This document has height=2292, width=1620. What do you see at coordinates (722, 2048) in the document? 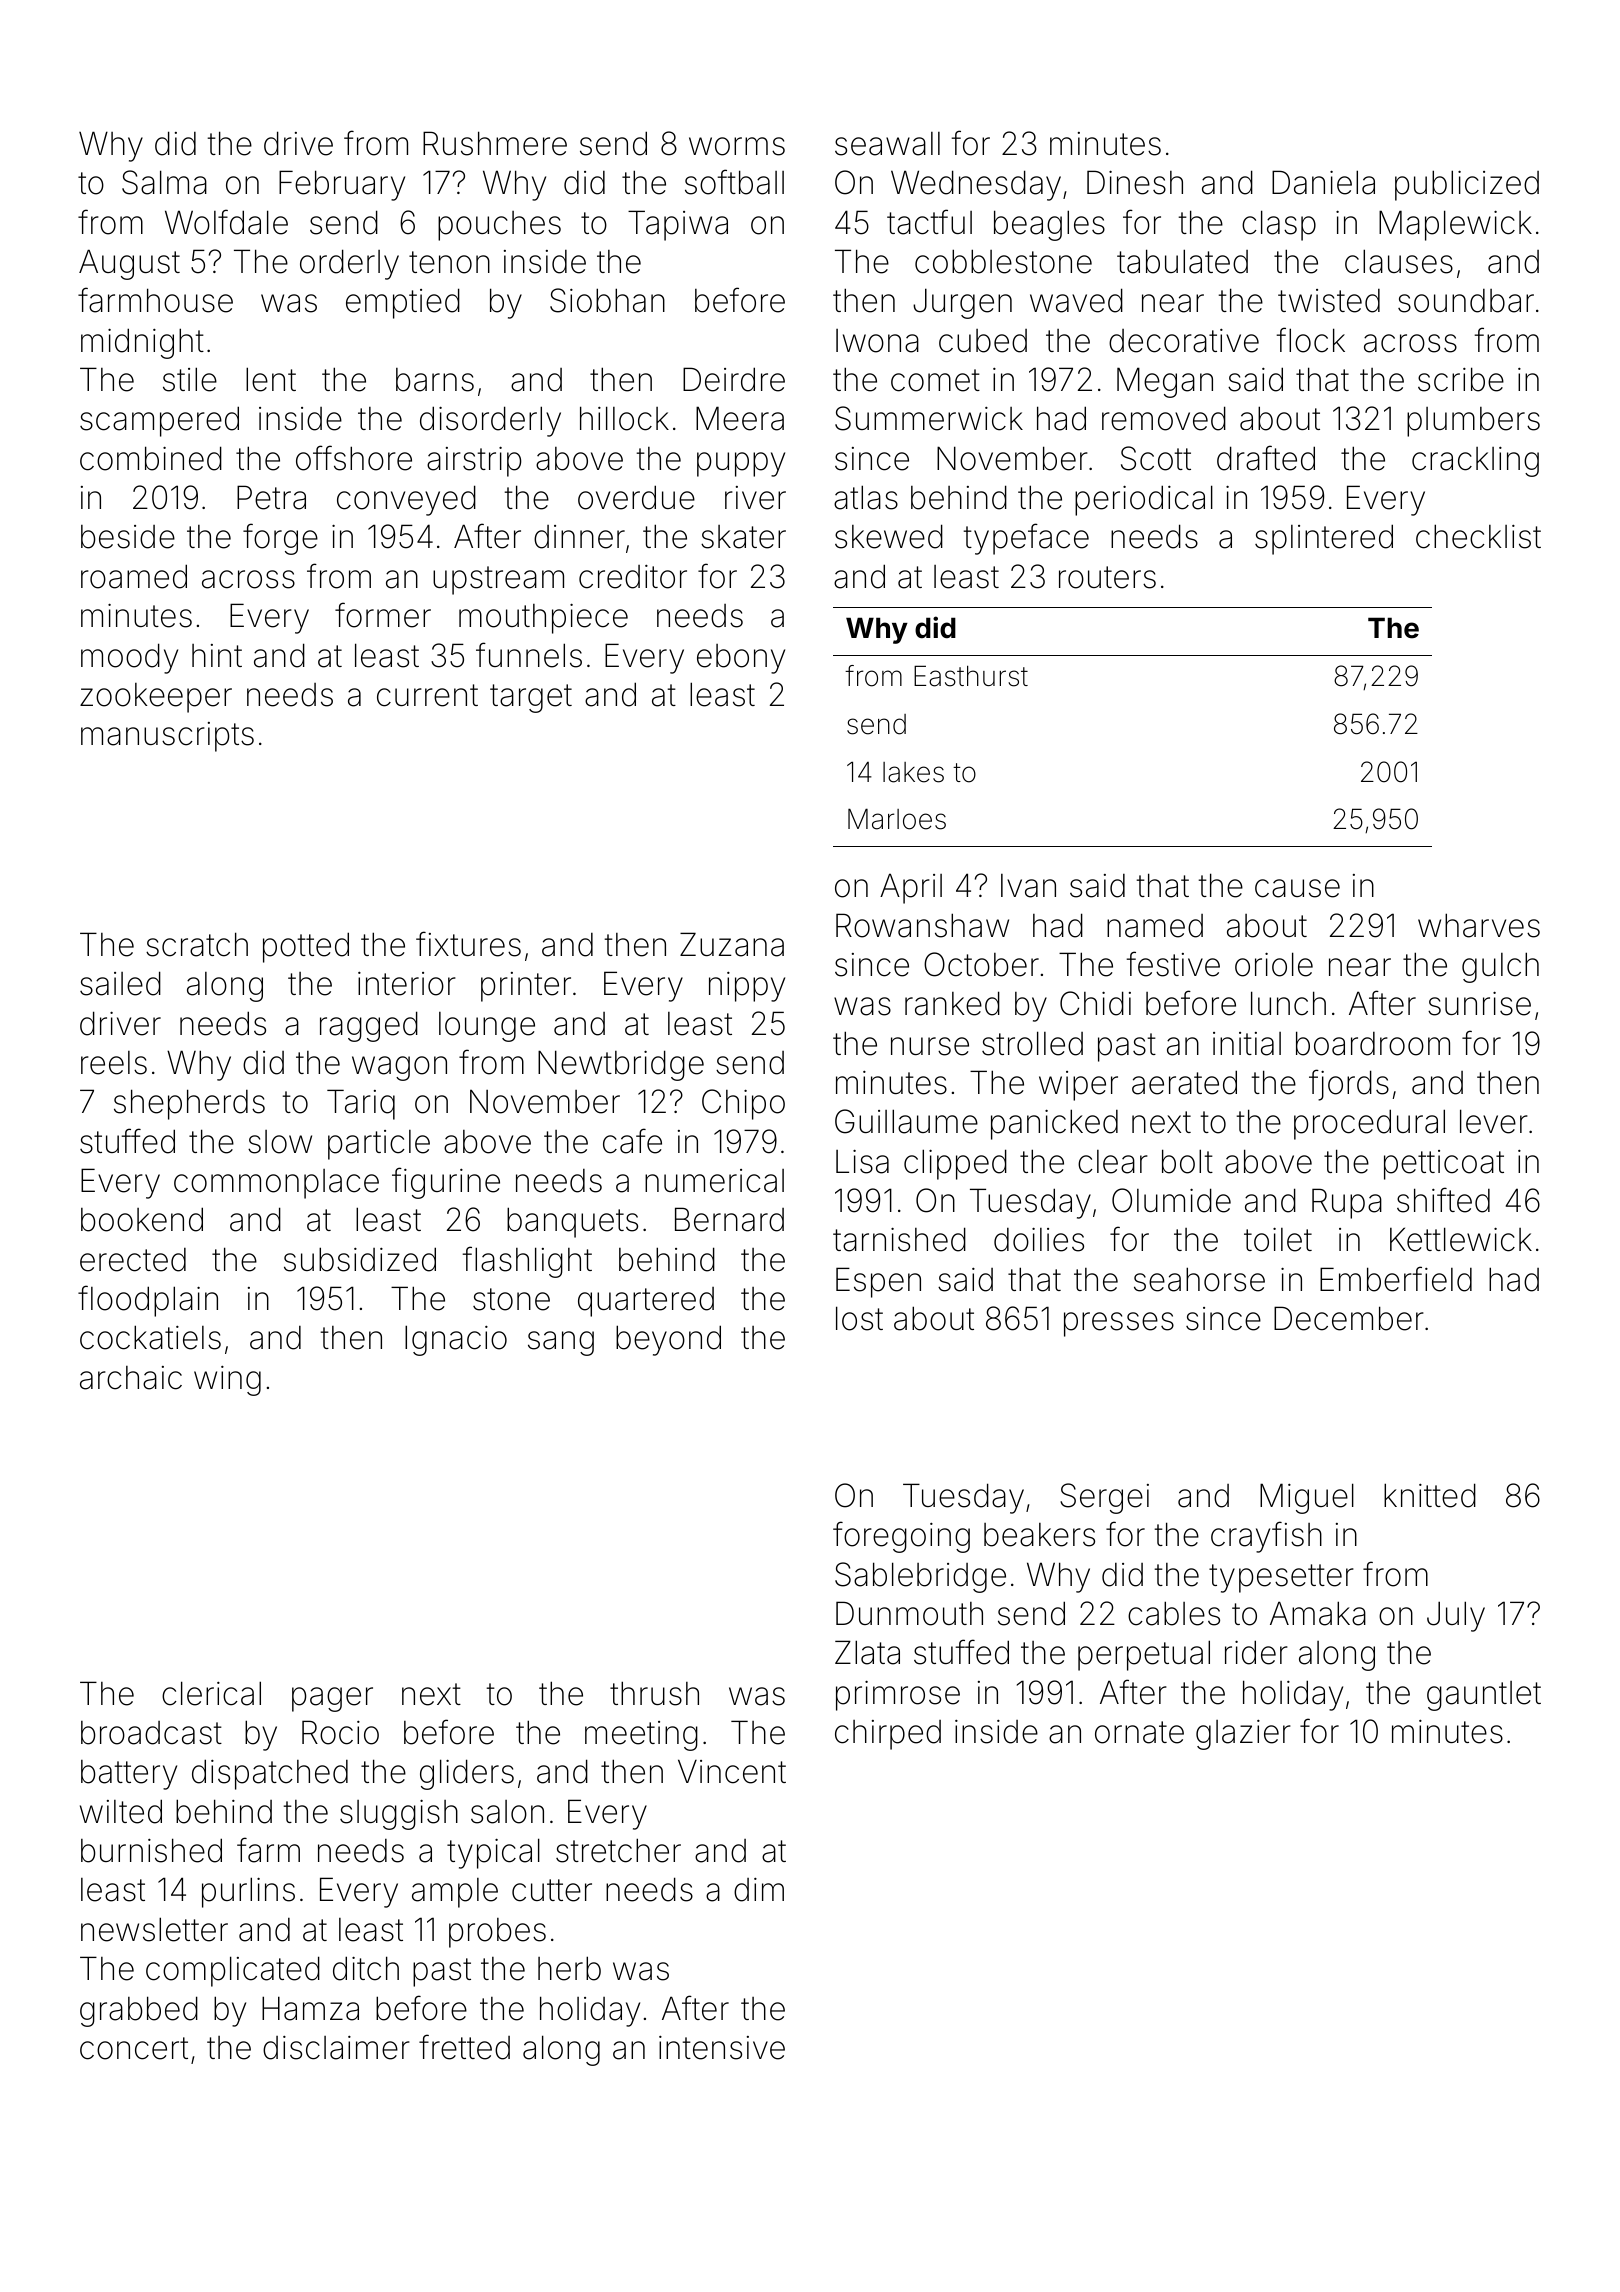
I see `intensive` at bounding box center [722, 2048].
